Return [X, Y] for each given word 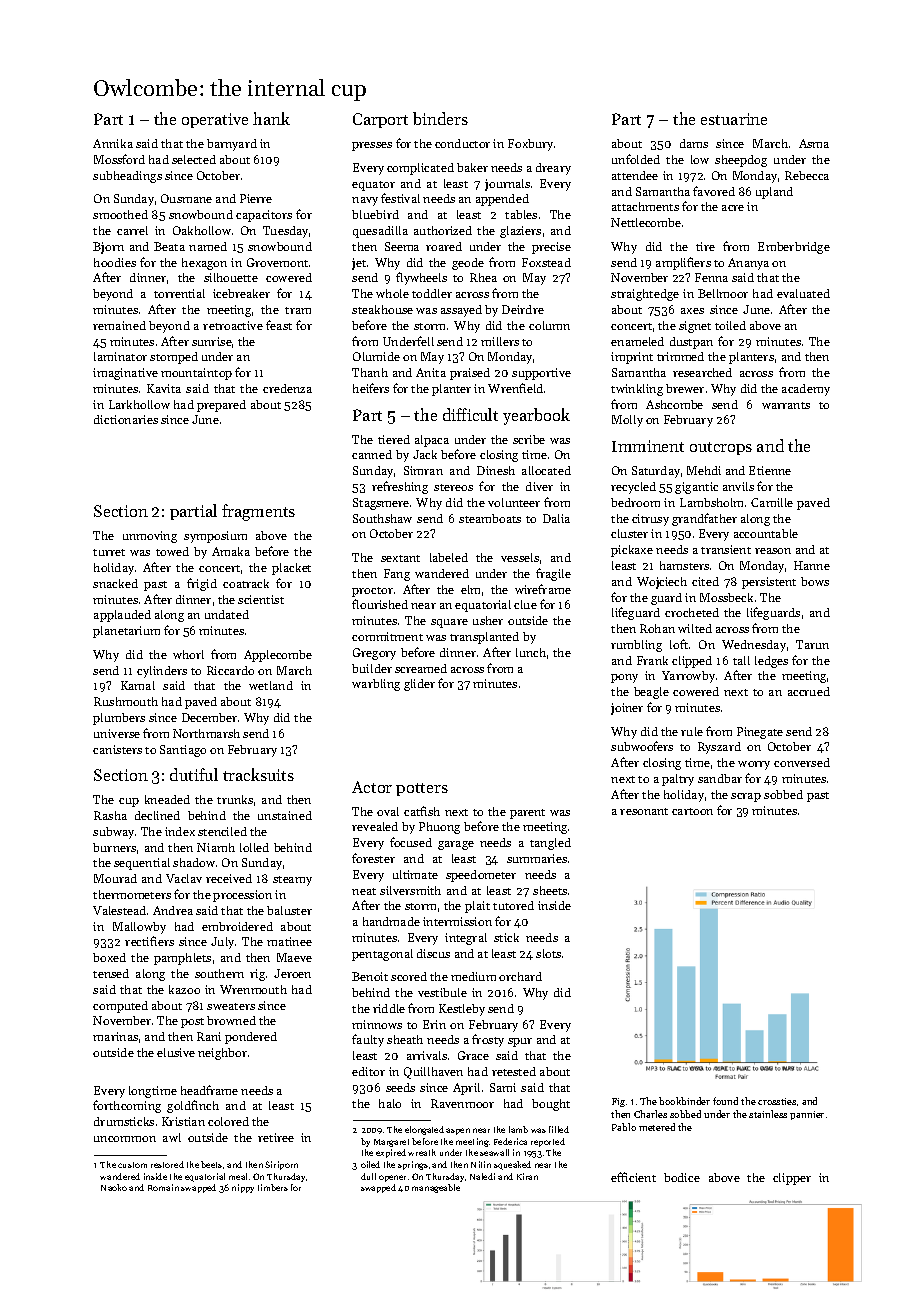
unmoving [150, 537]
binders [440, 118]
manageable [436, 1188]
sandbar [720, 778]
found [725, 1101]
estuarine [734, 119]
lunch [531, 652]
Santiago [183, 751]
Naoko [114, 1187]
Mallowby [139, 928]
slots [548, 953]
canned [372, 454]
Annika [113, 143]
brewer [685, 388]
